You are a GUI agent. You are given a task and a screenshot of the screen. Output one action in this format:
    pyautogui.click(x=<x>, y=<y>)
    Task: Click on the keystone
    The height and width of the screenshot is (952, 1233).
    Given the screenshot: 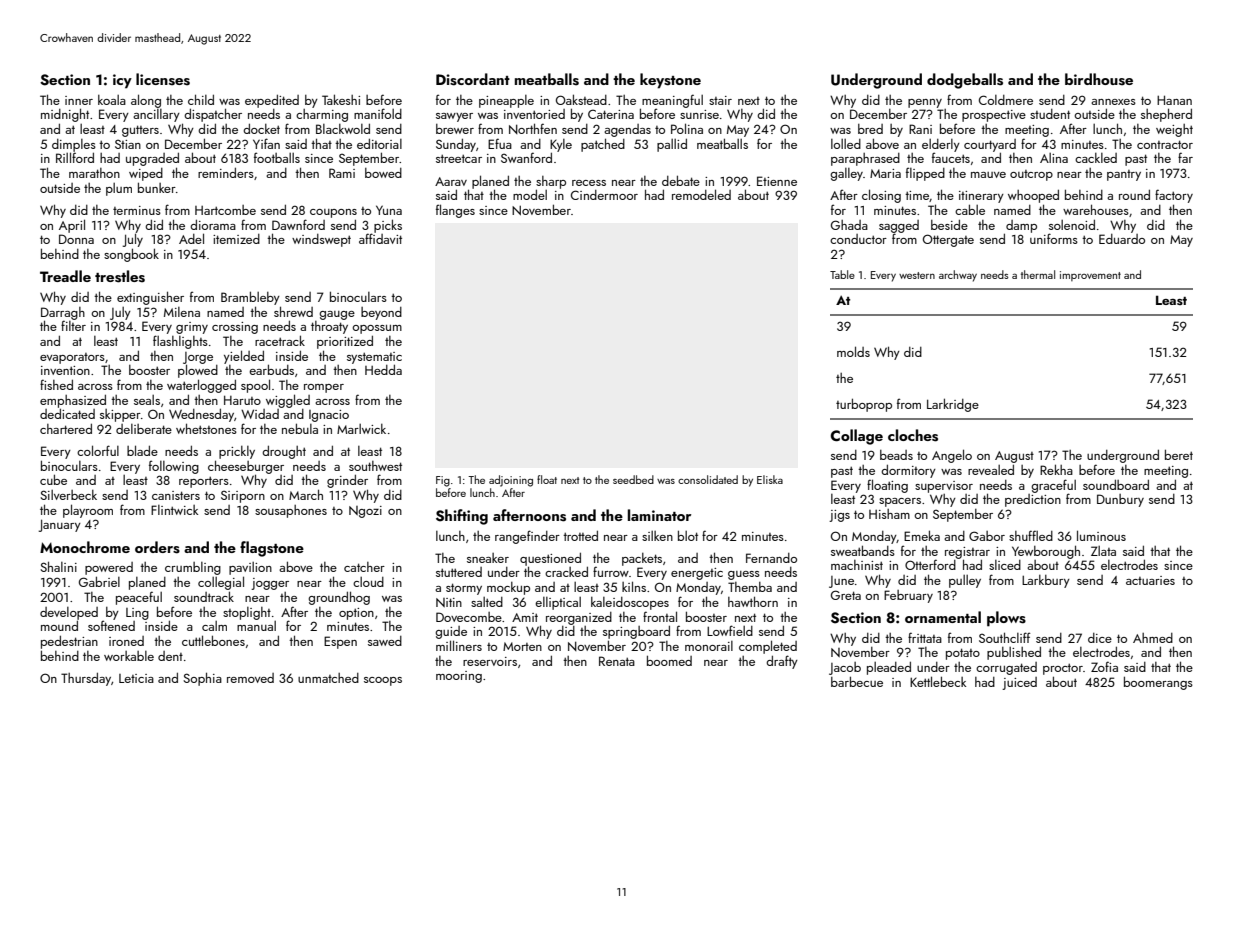 What is the action you would take?
    pyautogui.click(x=670, y=81)
